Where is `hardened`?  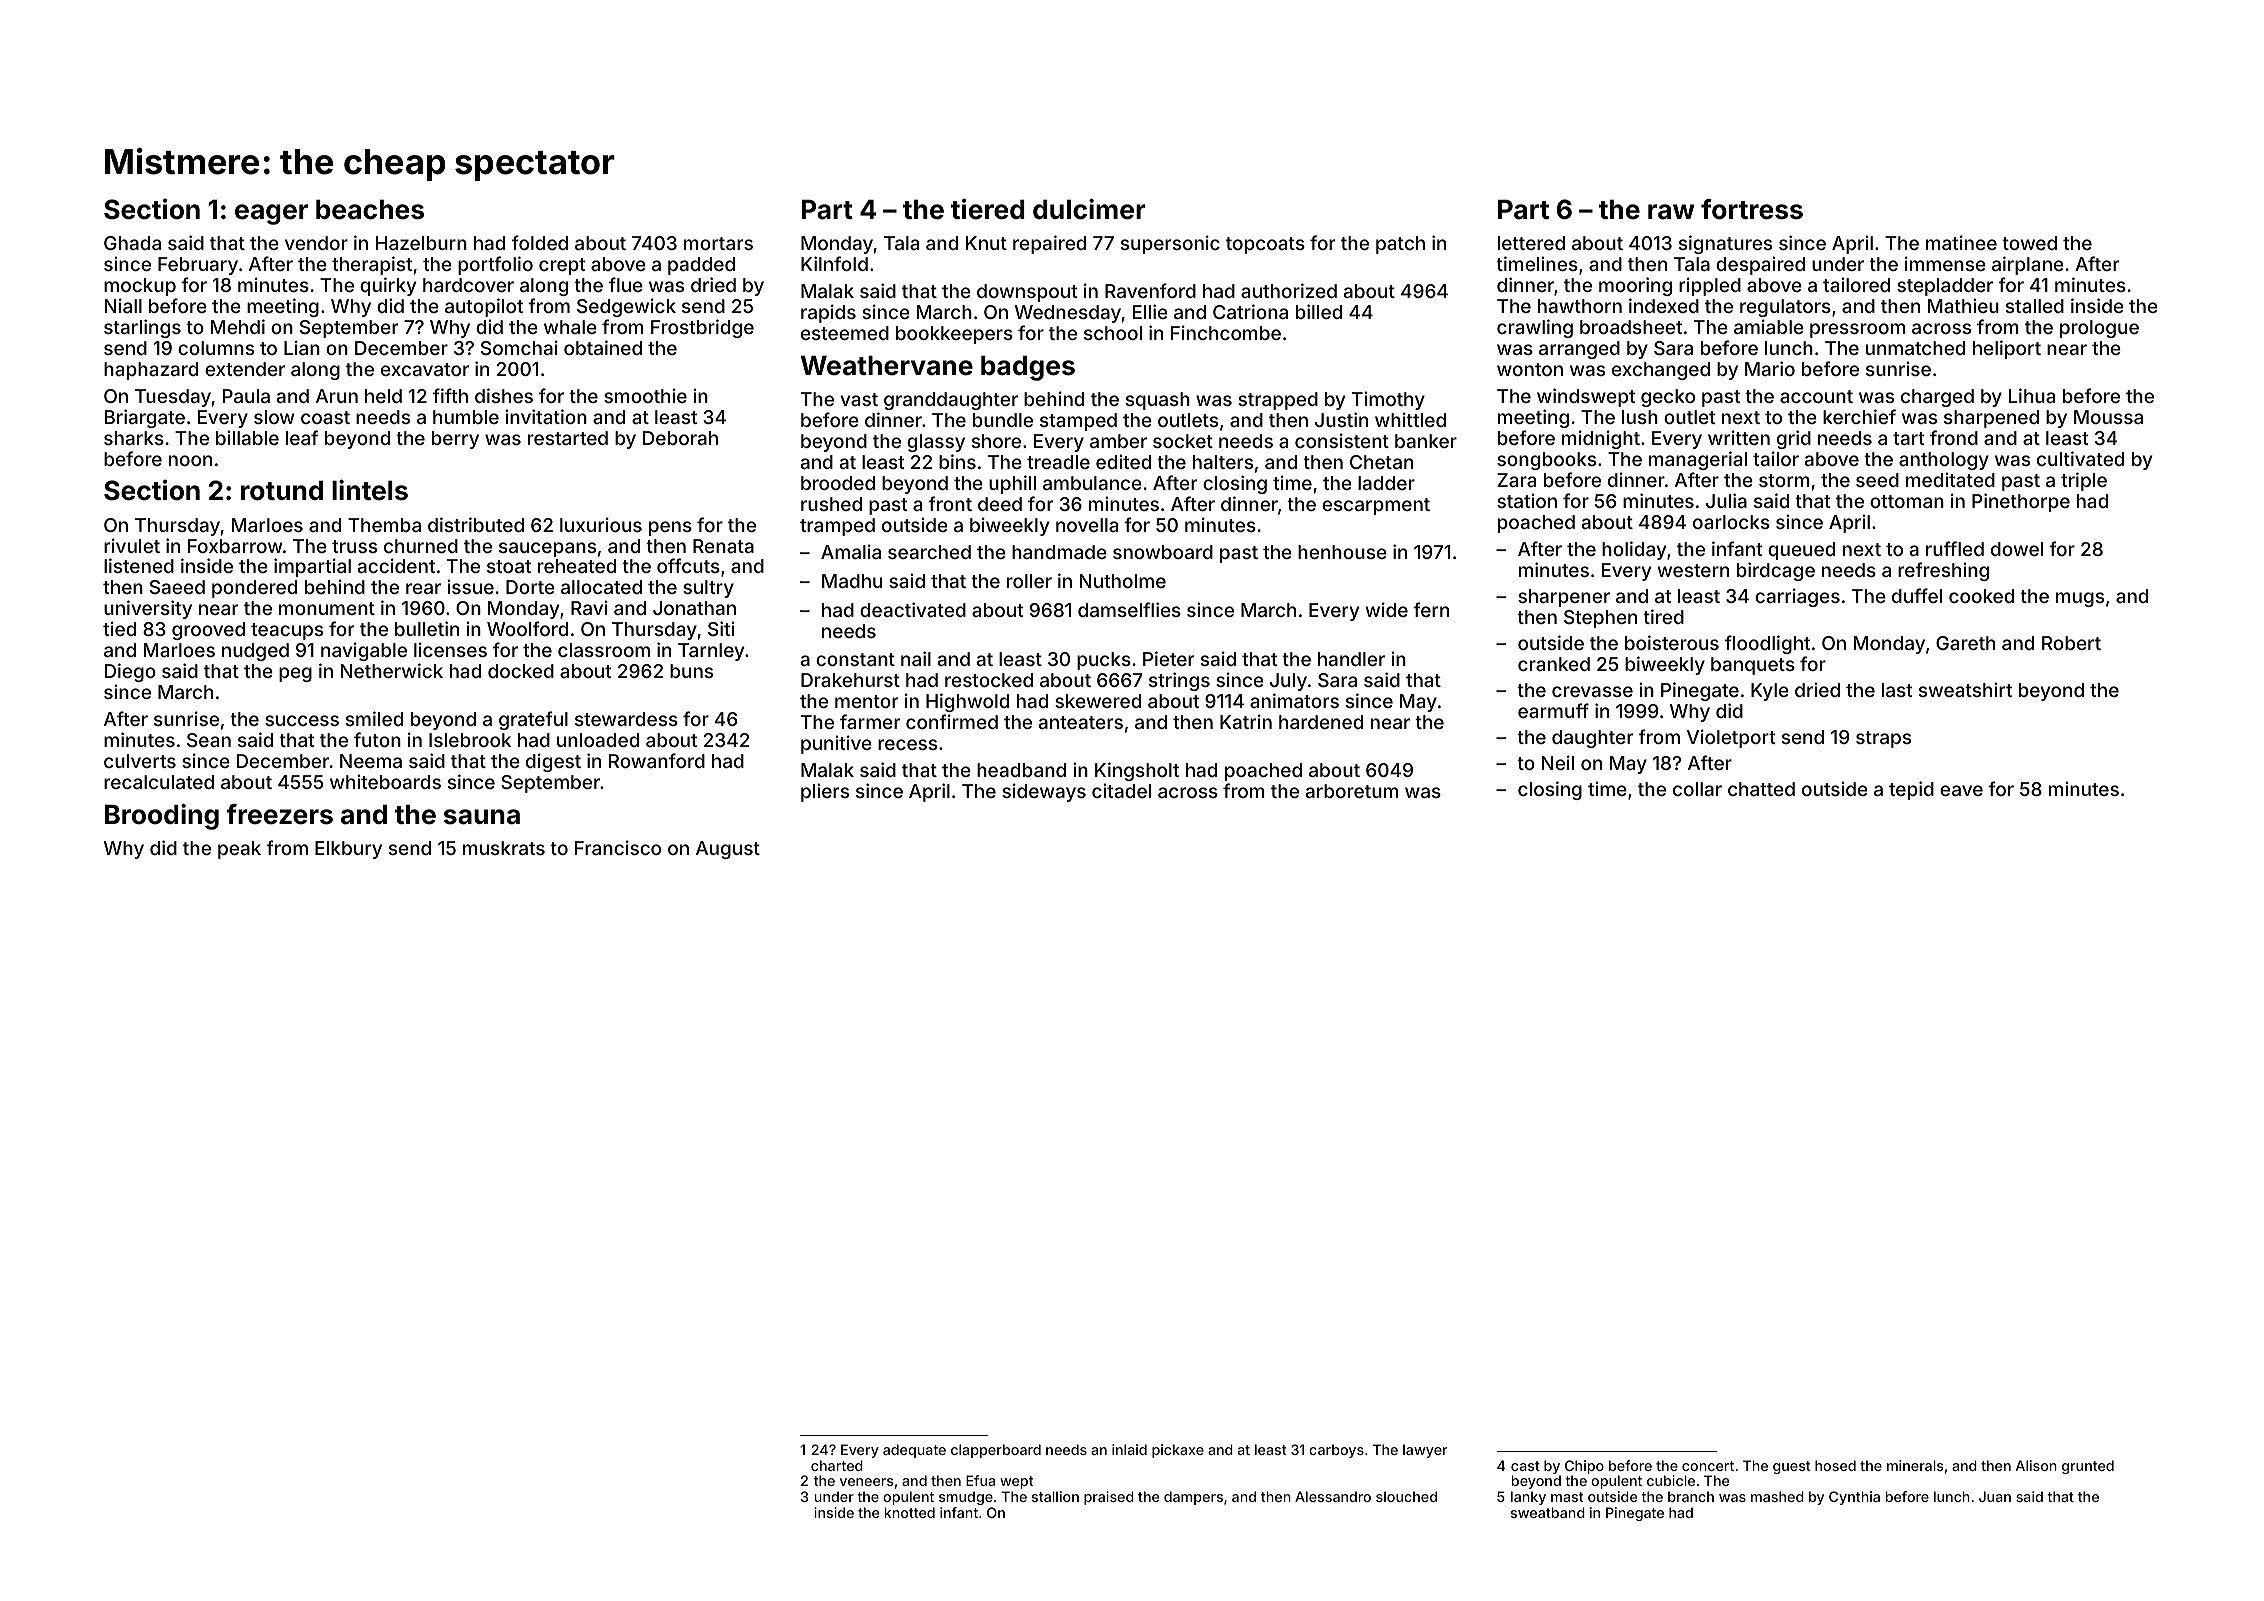 hardened is located at coordinates (1321, 722).
